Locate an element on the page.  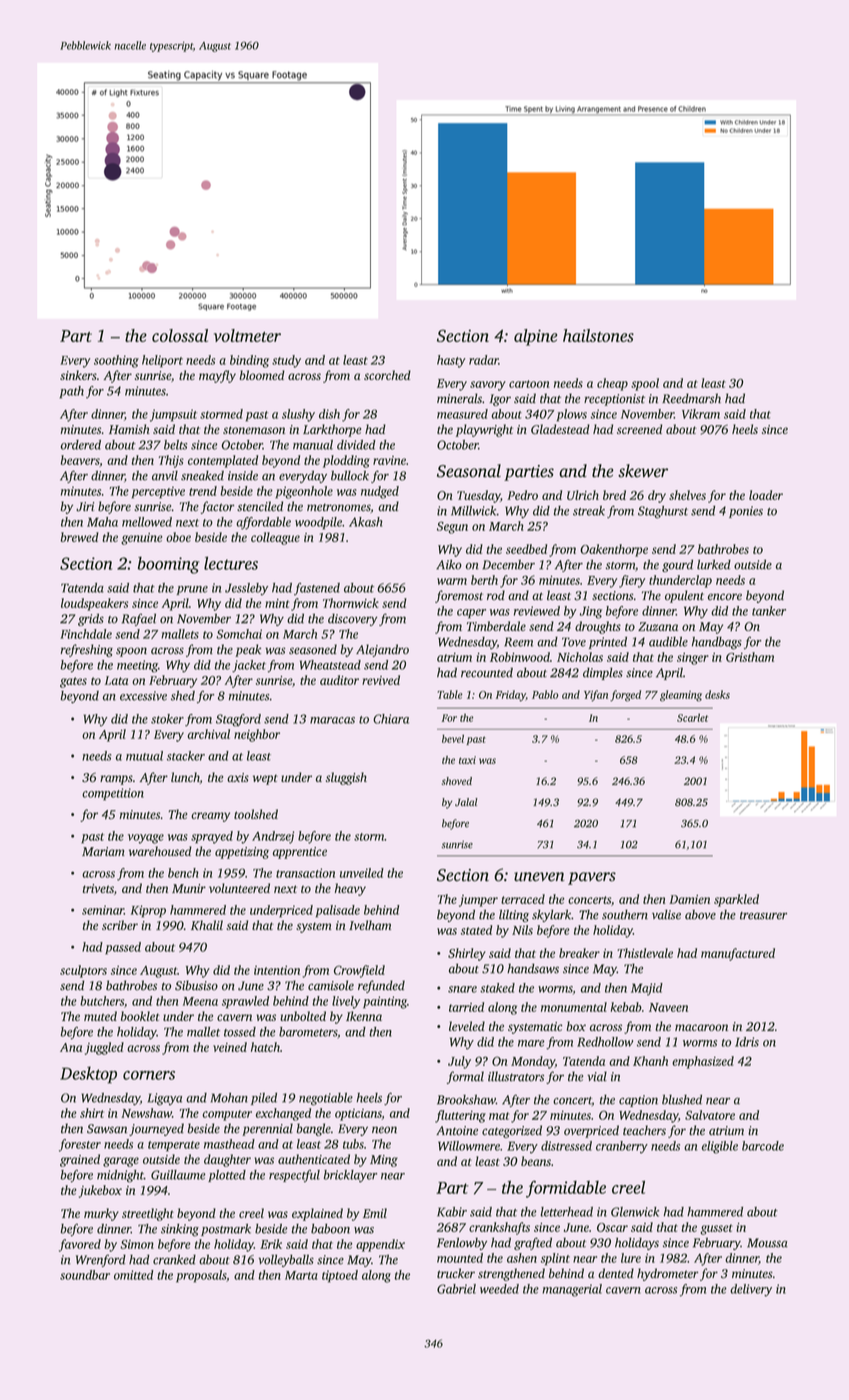
savory is located at coordinates (488, 386).
